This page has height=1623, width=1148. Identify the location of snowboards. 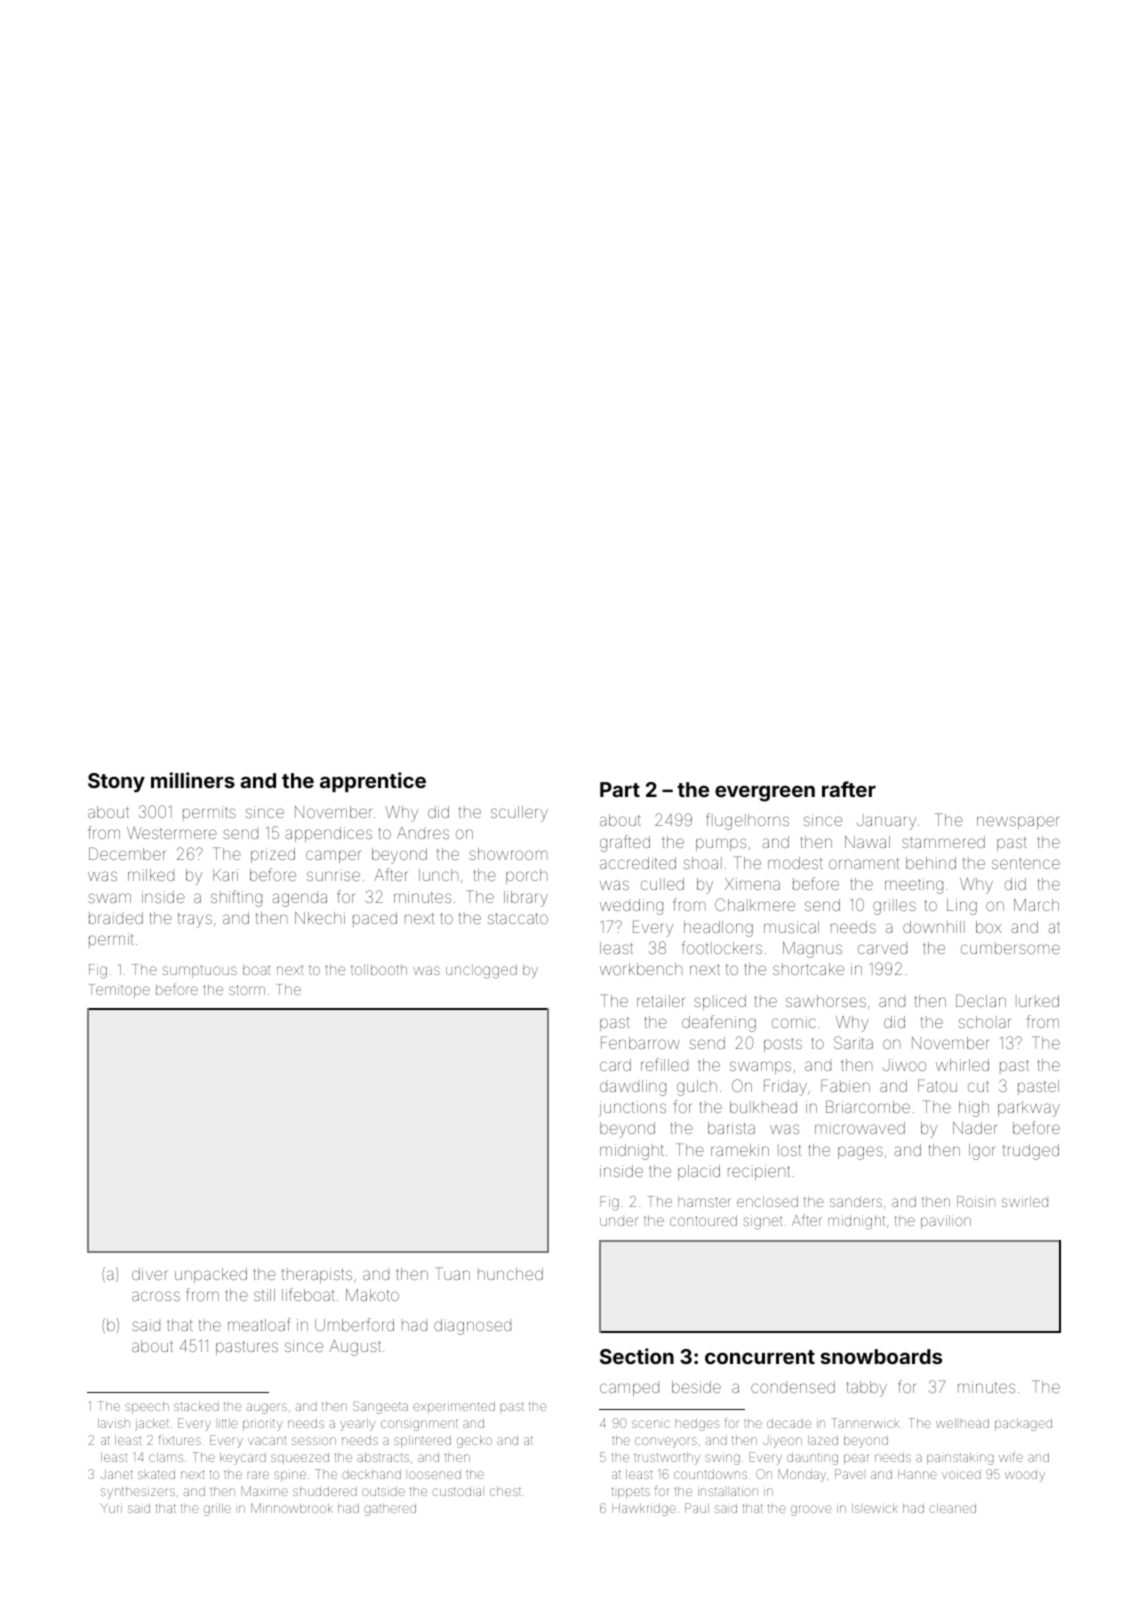
(881, 1356).
